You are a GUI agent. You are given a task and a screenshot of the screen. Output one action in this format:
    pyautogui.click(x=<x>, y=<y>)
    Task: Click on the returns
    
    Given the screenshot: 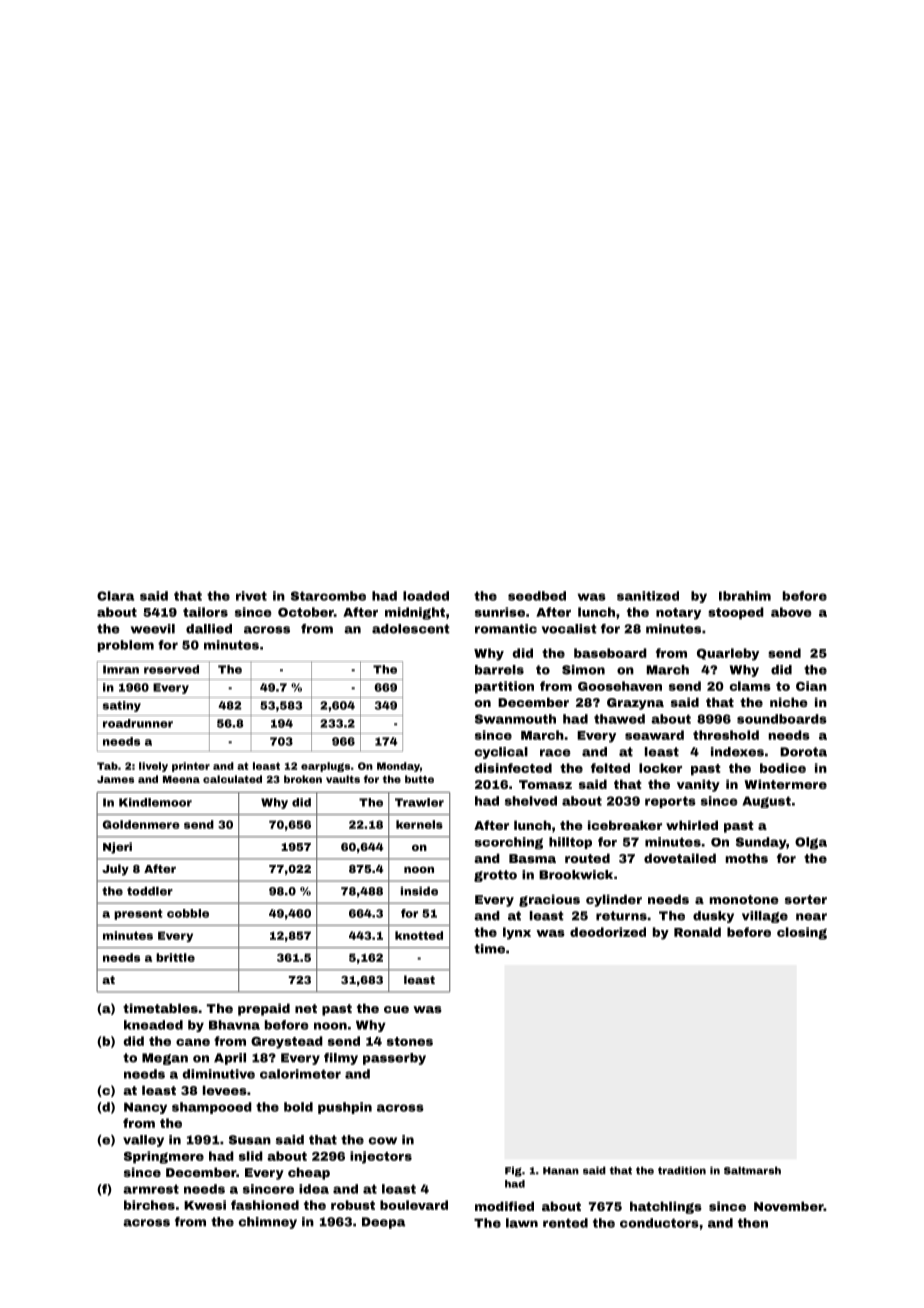 What is the action you would take?
    pyautogui.click(x=621, y=916)
